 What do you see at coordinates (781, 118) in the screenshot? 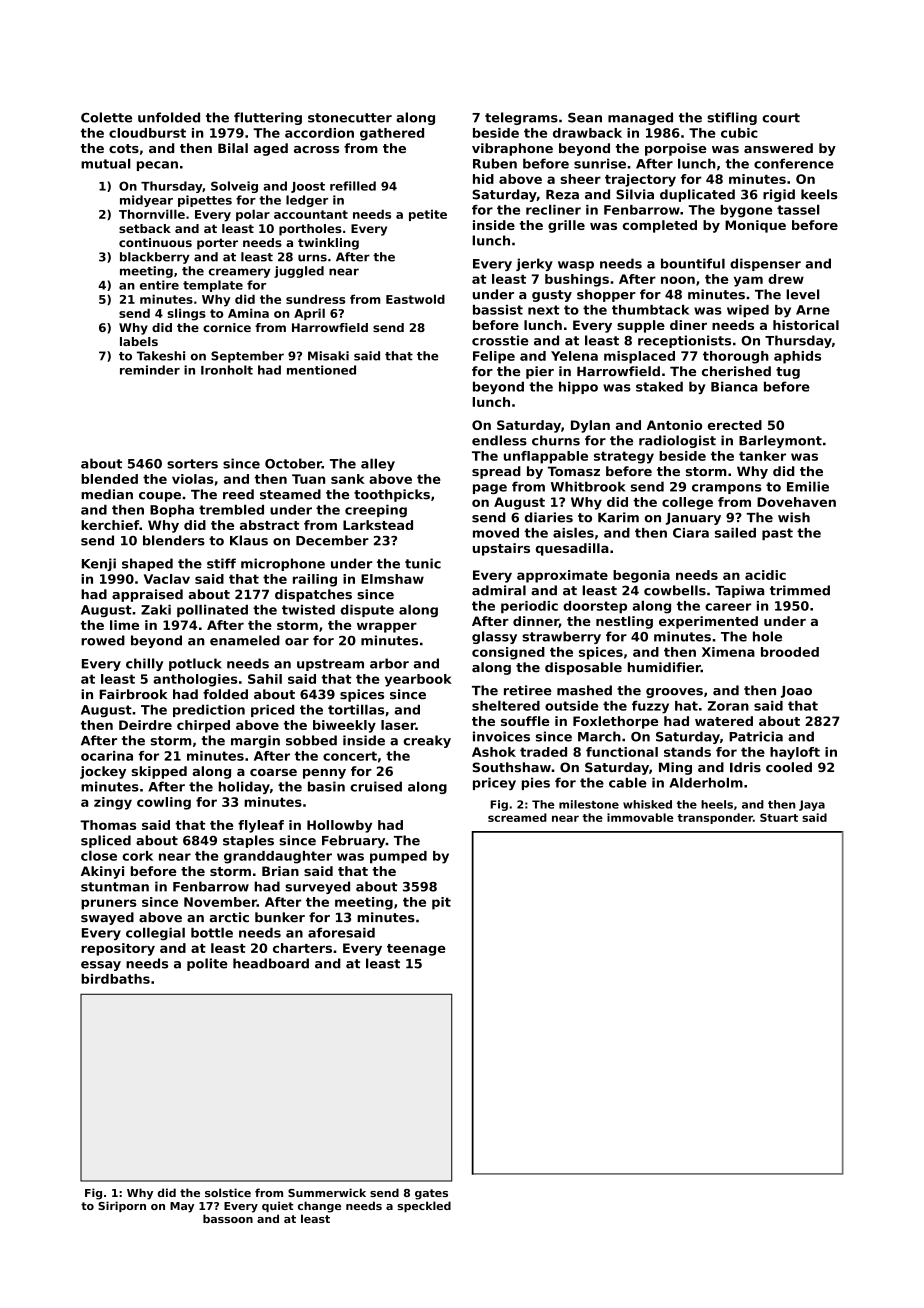
I see `court` at bounding box center [781, 118].
